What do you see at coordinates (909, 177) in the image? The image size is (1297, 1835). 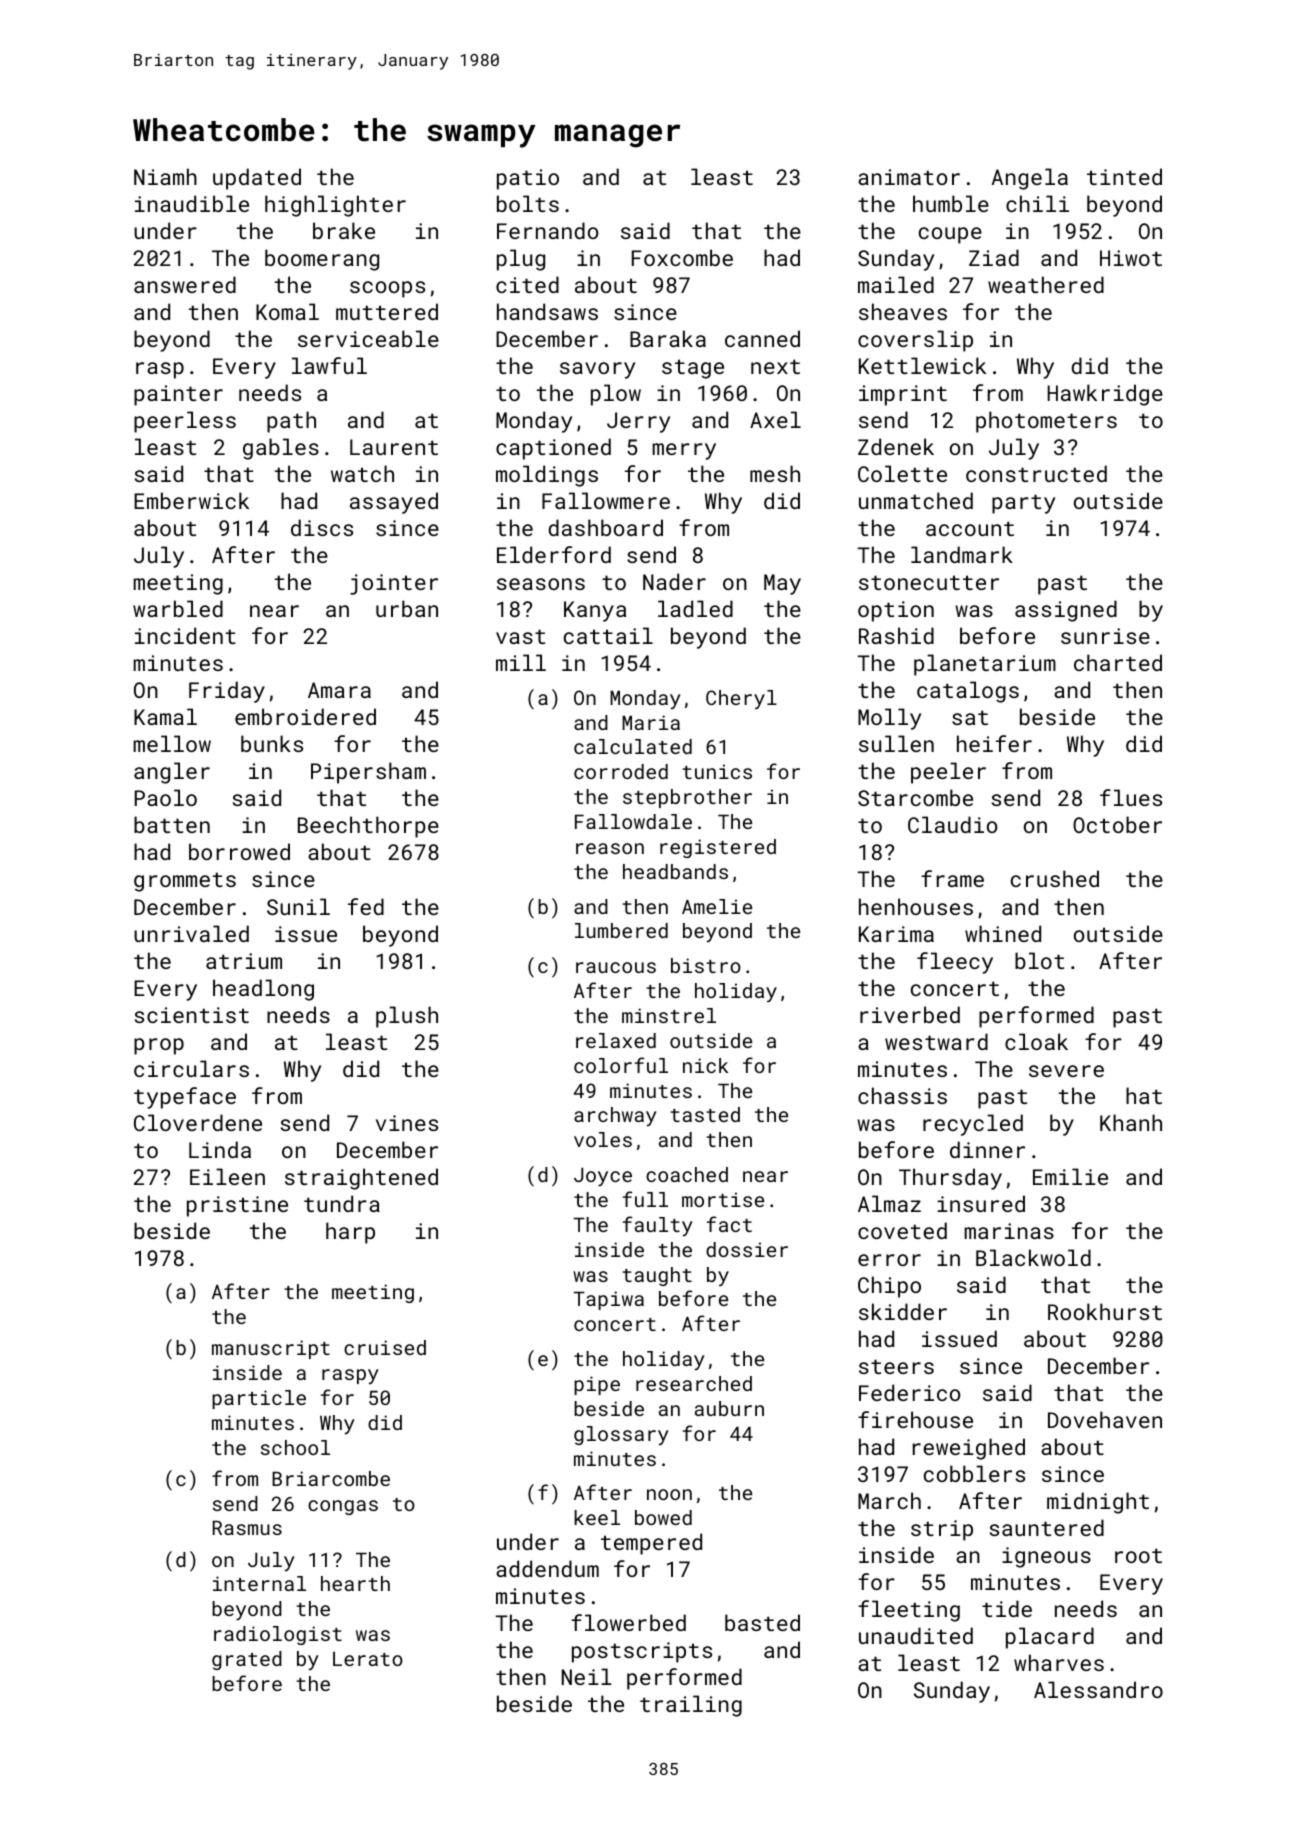 I see `animator` at bounding box center [909, 177].
